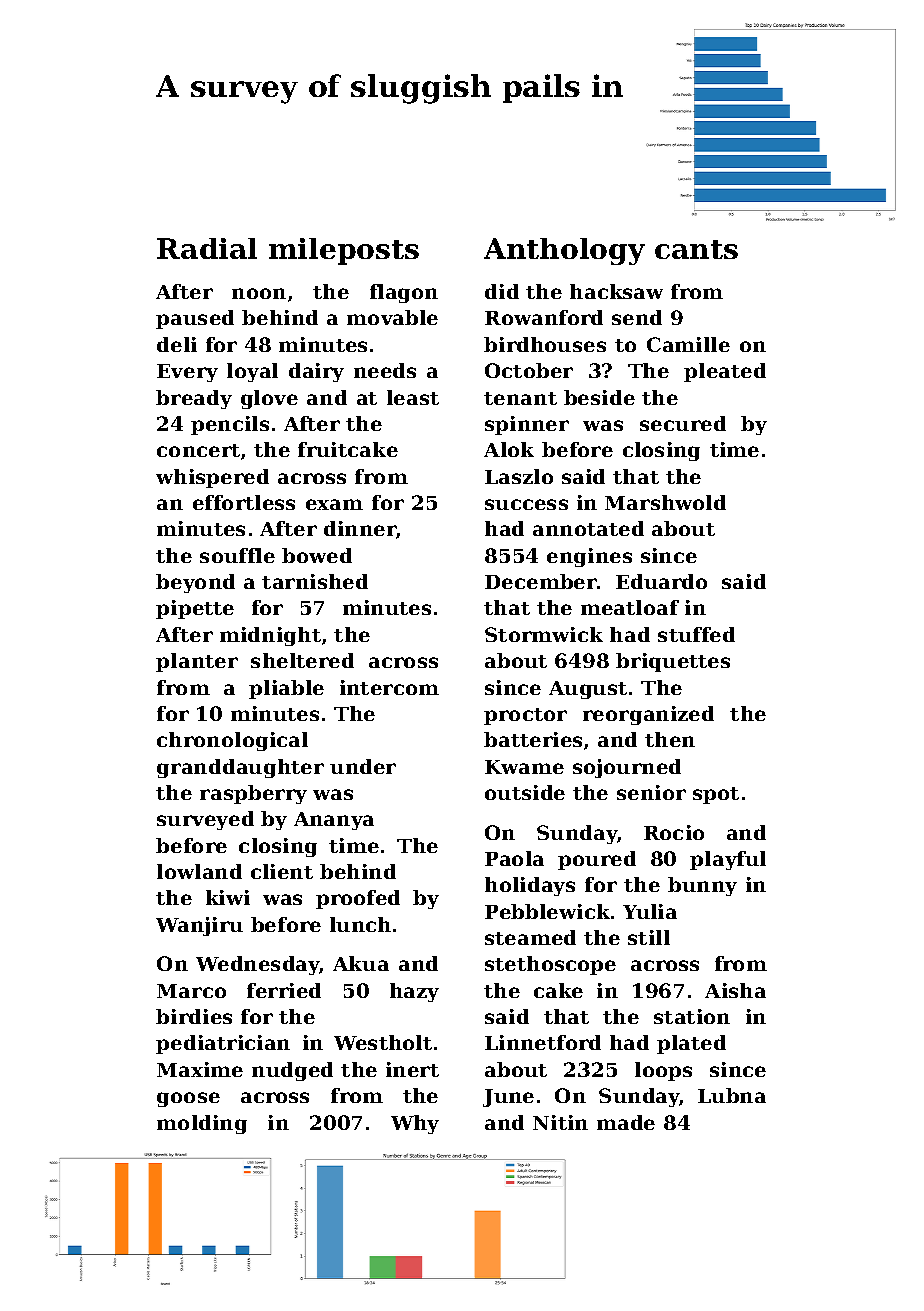 The image size is (924, 1311). Describe the element at coordinates (199, 926) in the screenshot. I see `Wanjiru` at that location.
